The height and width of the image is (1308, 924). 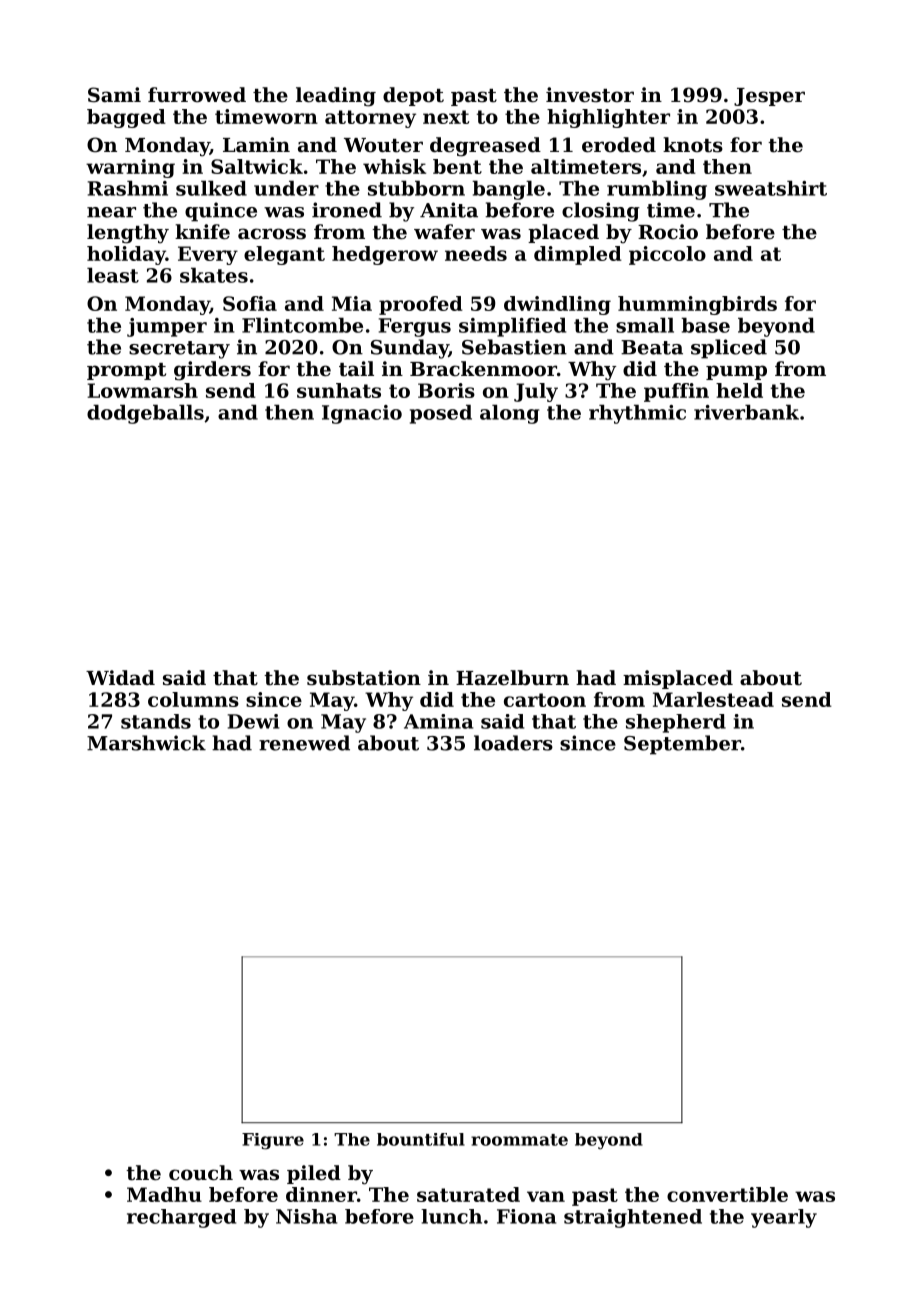 What do you see at coordinates (513, 743) in the image?
I see `loaders` at bounding box center [513, 743].
